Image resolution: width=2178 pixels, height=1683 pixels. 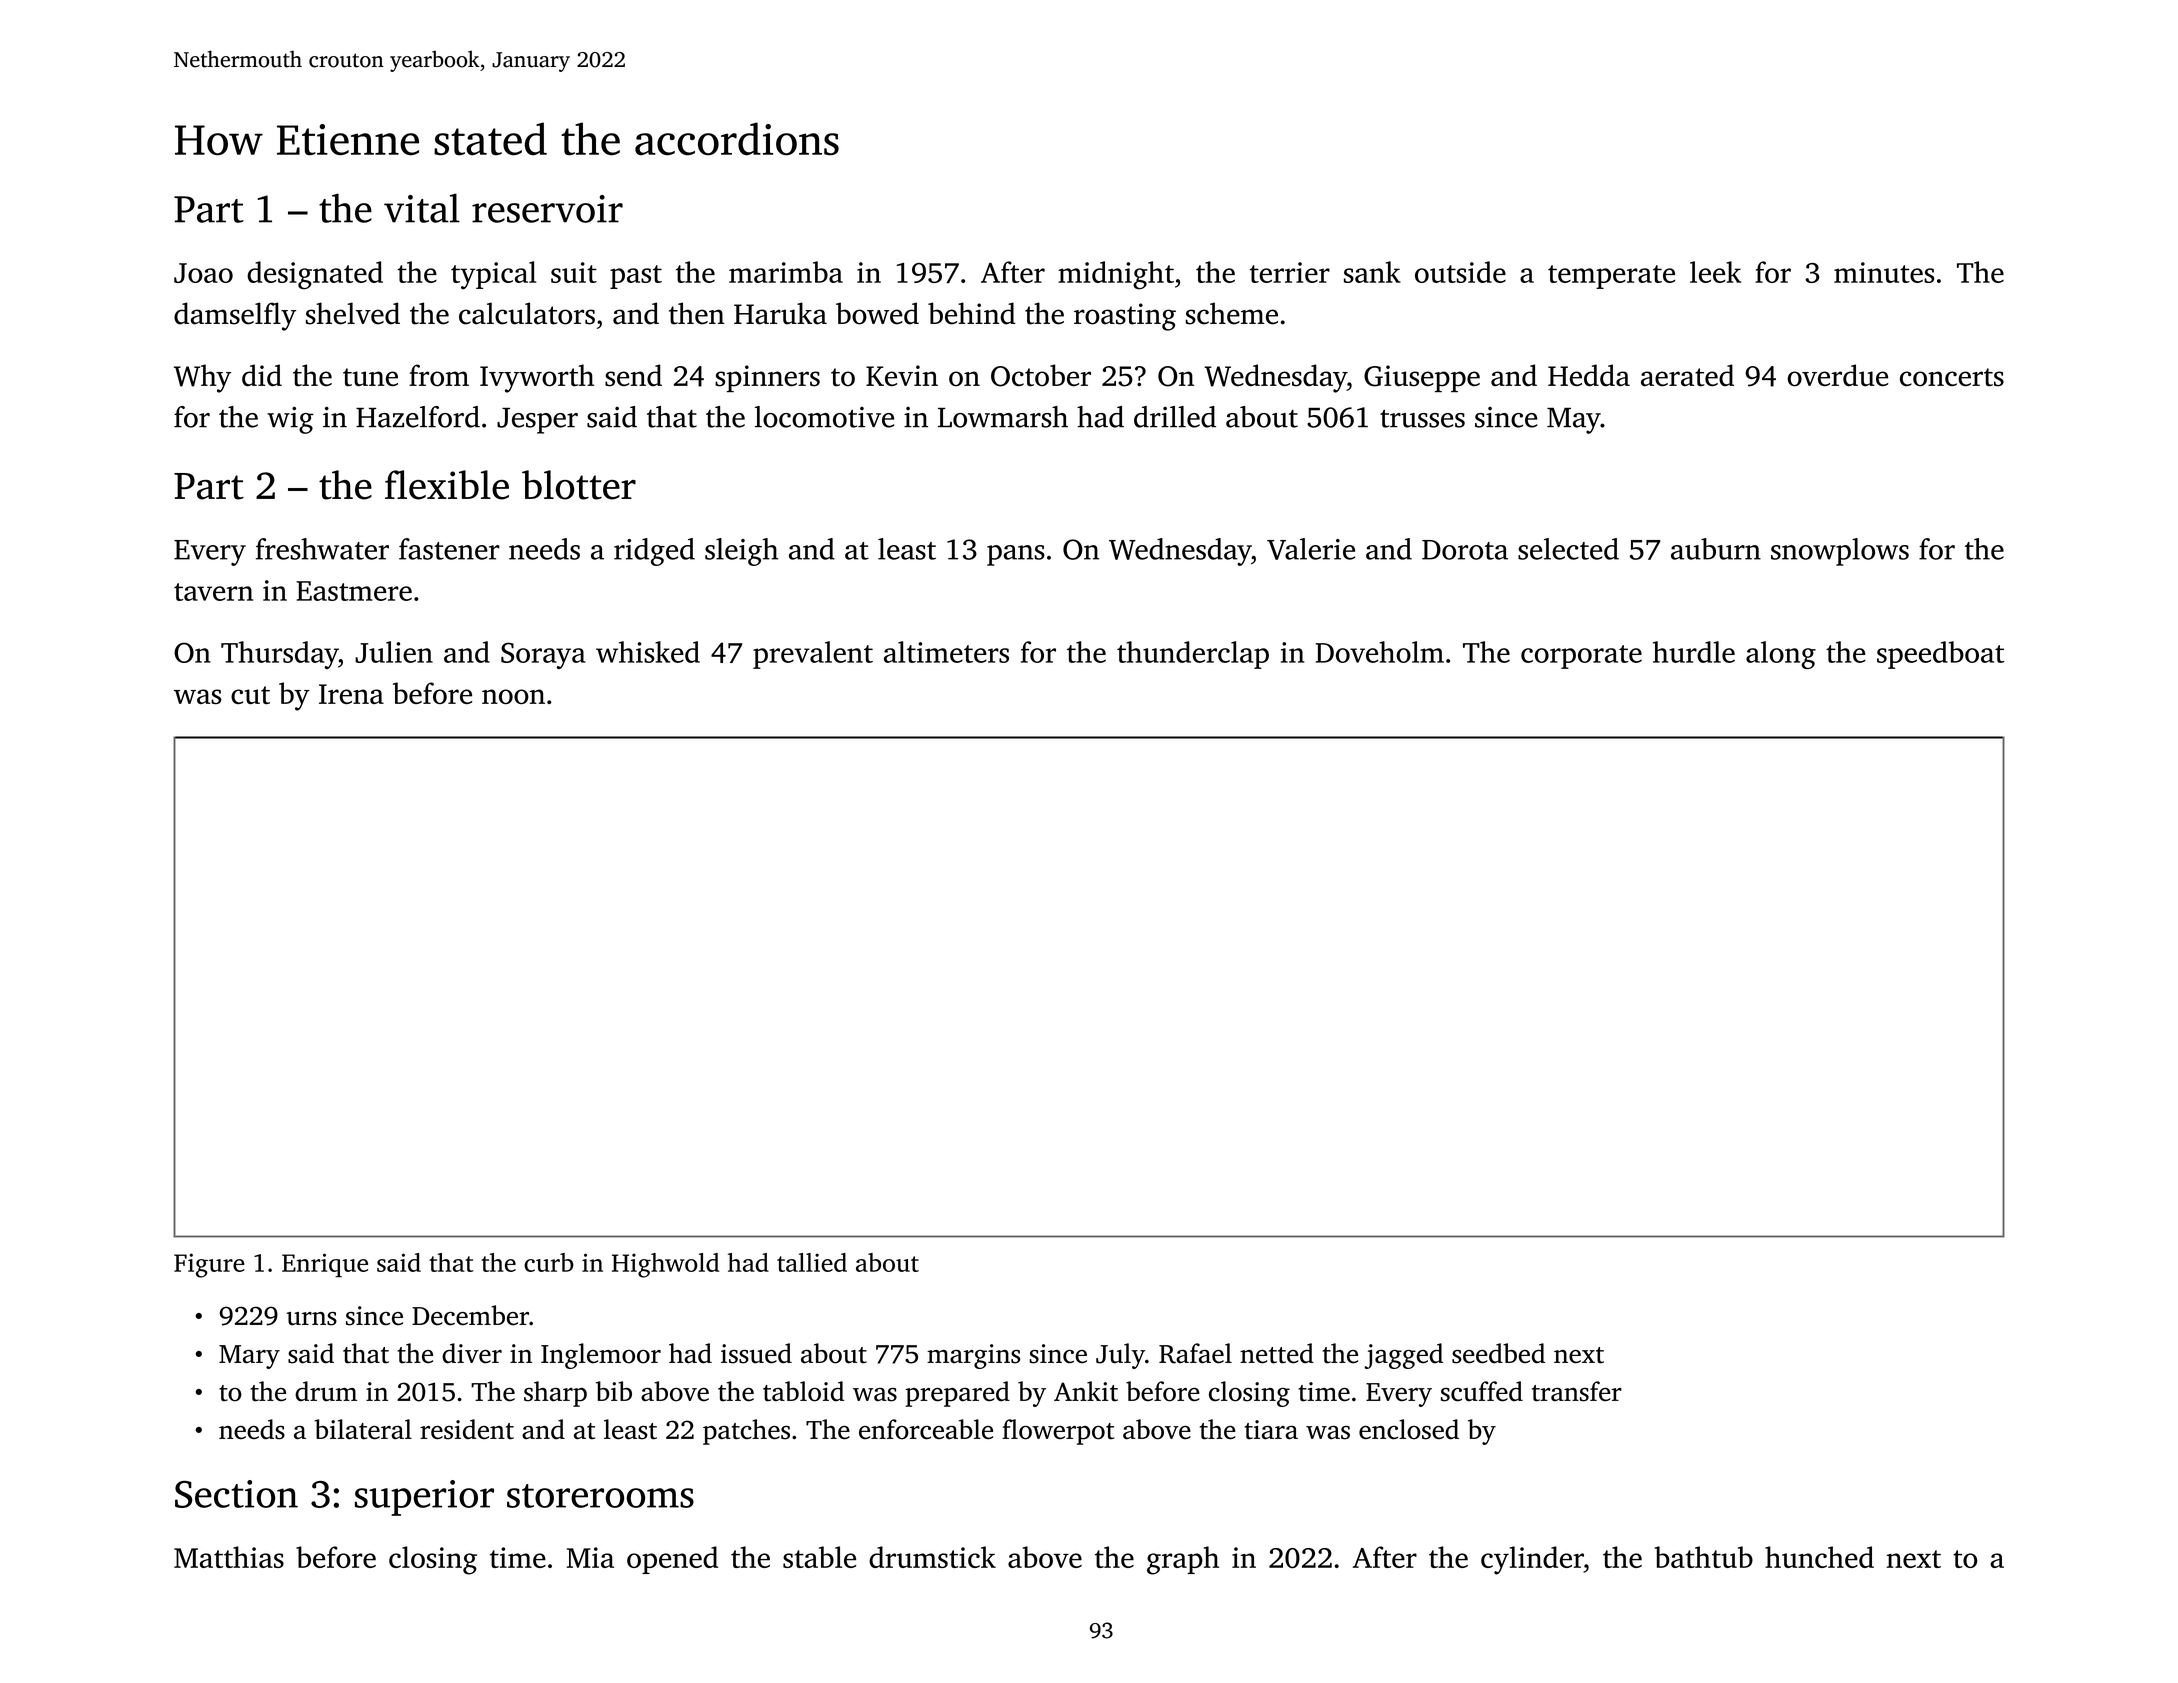 What do you see at coordinates (363, 1429) in the page?
I see `bilateral` at bounding box center [363, 1429].
